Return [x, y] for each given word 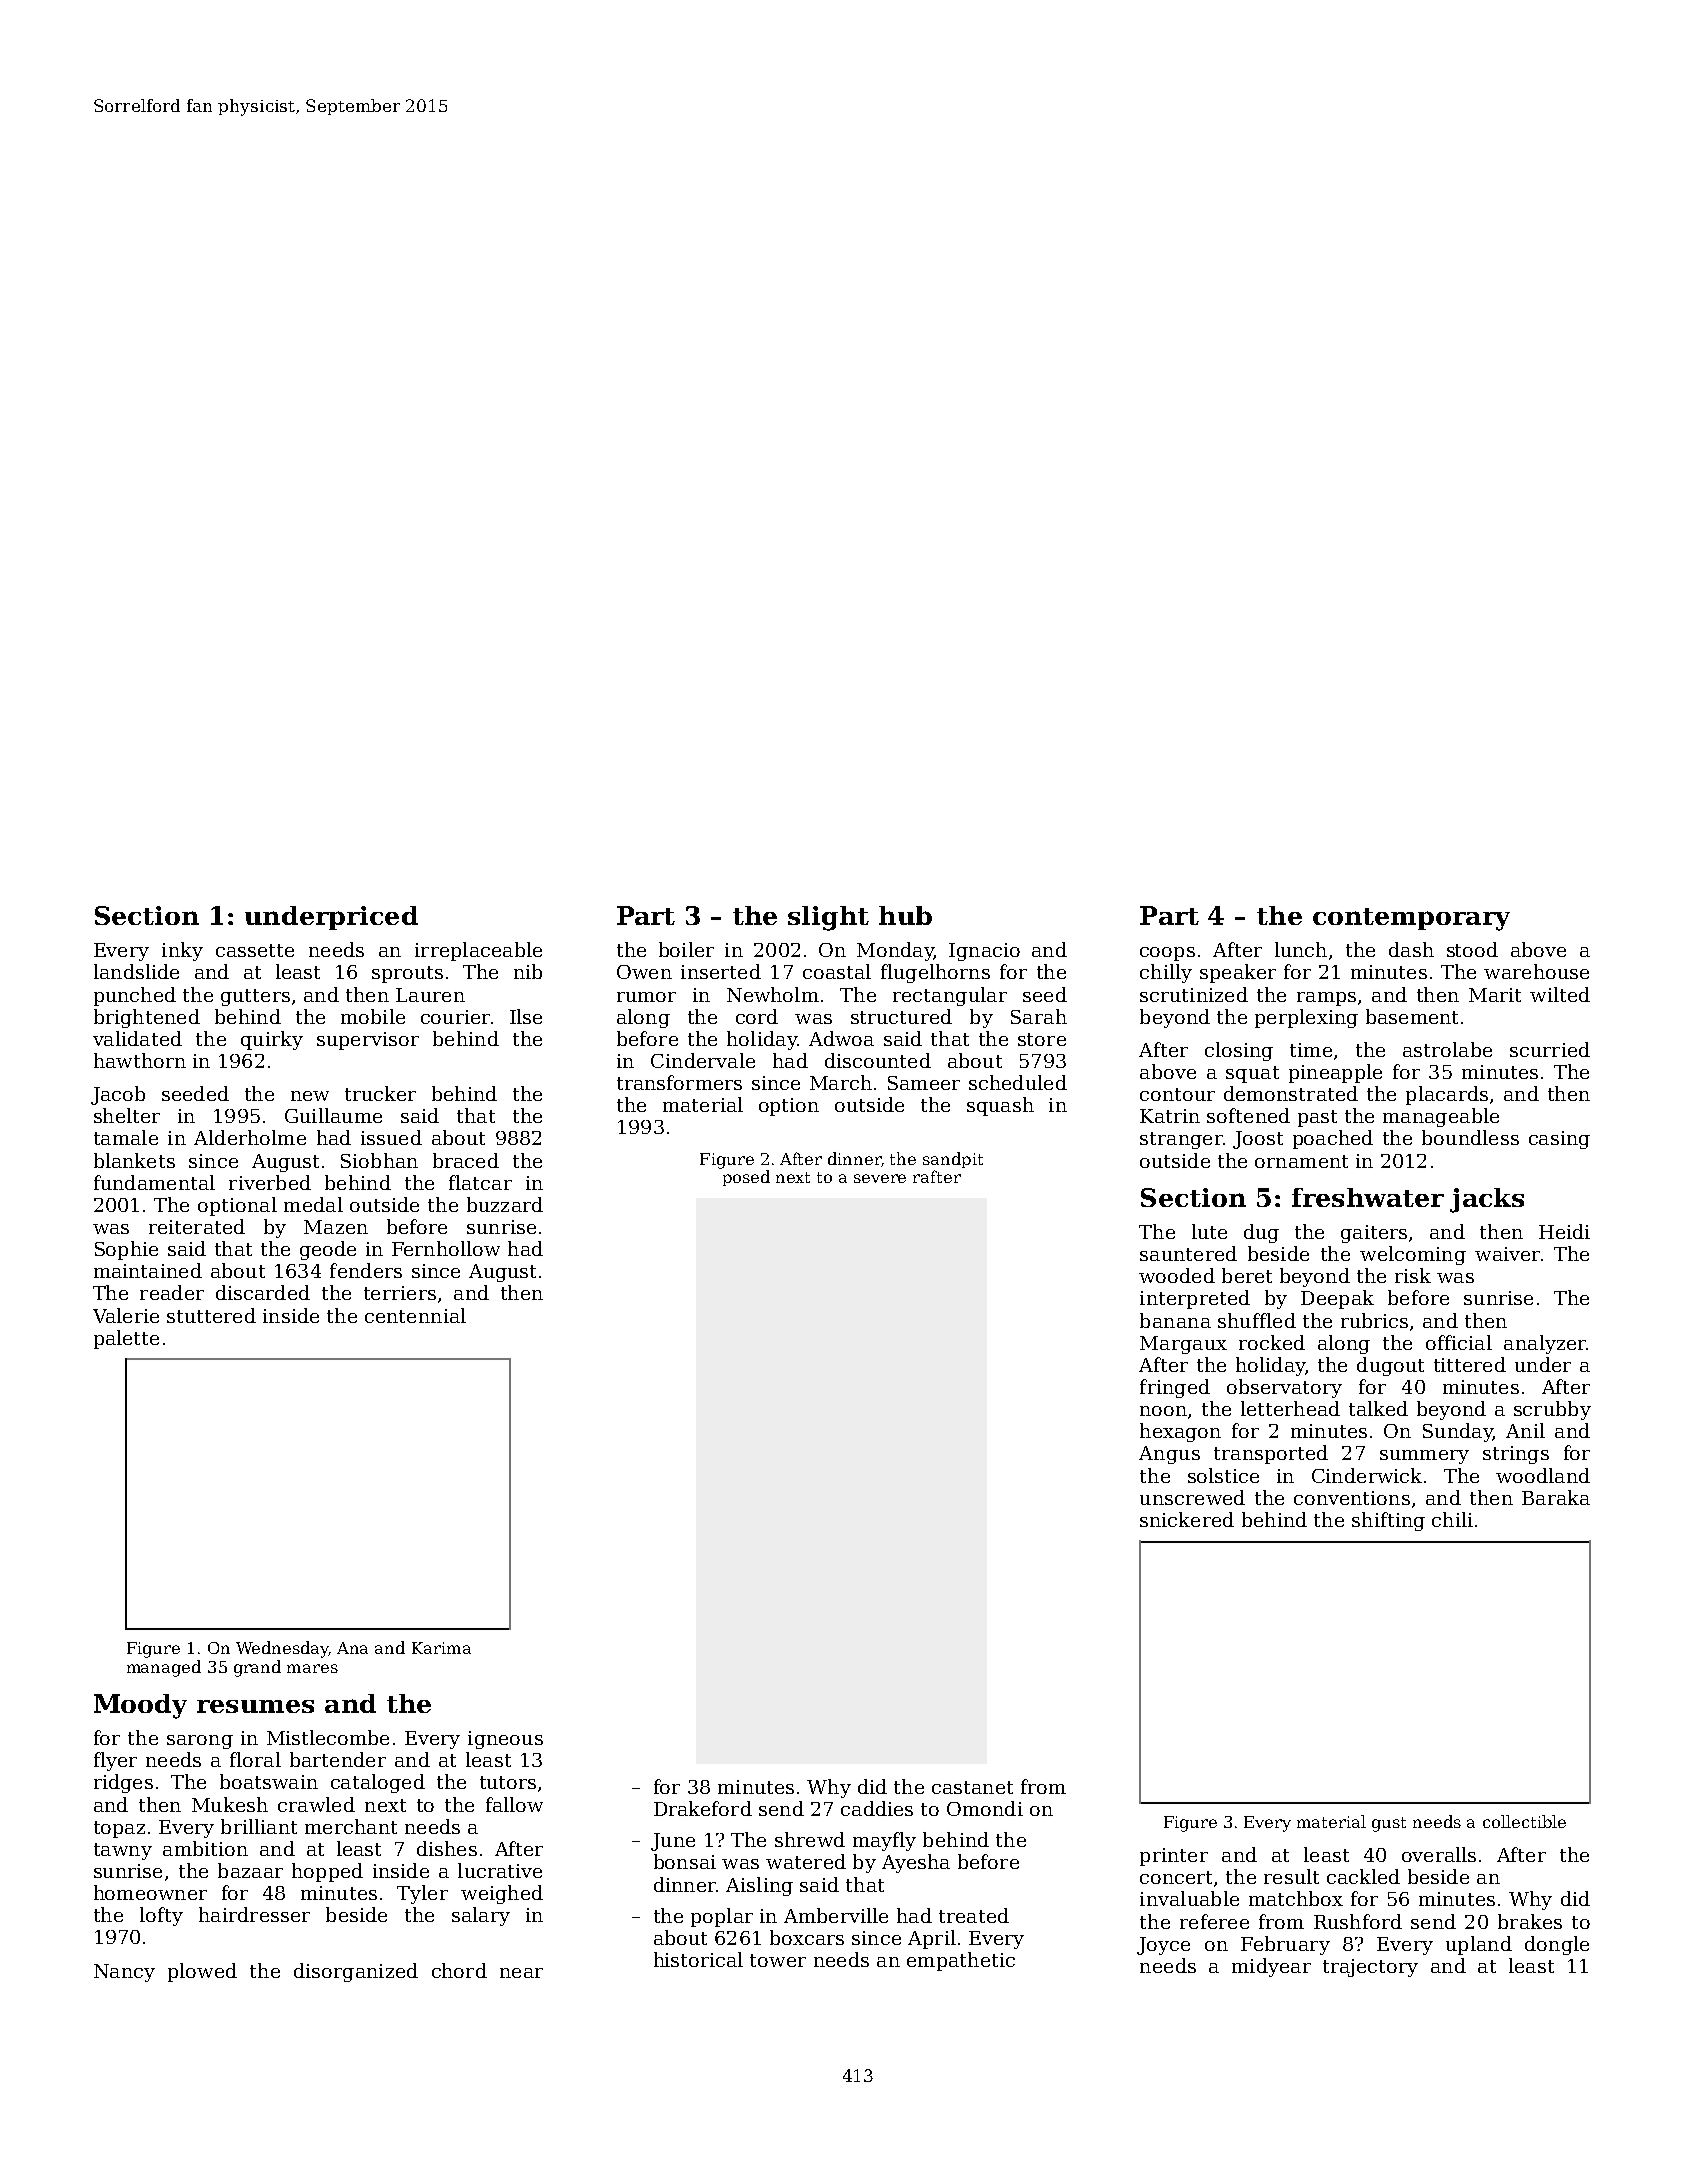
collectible [1524, 1821]
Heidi [1564, 1231]
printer [1174, 1857]
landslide [136, 971]
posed [746, 1178]
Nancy [124, 1973]
